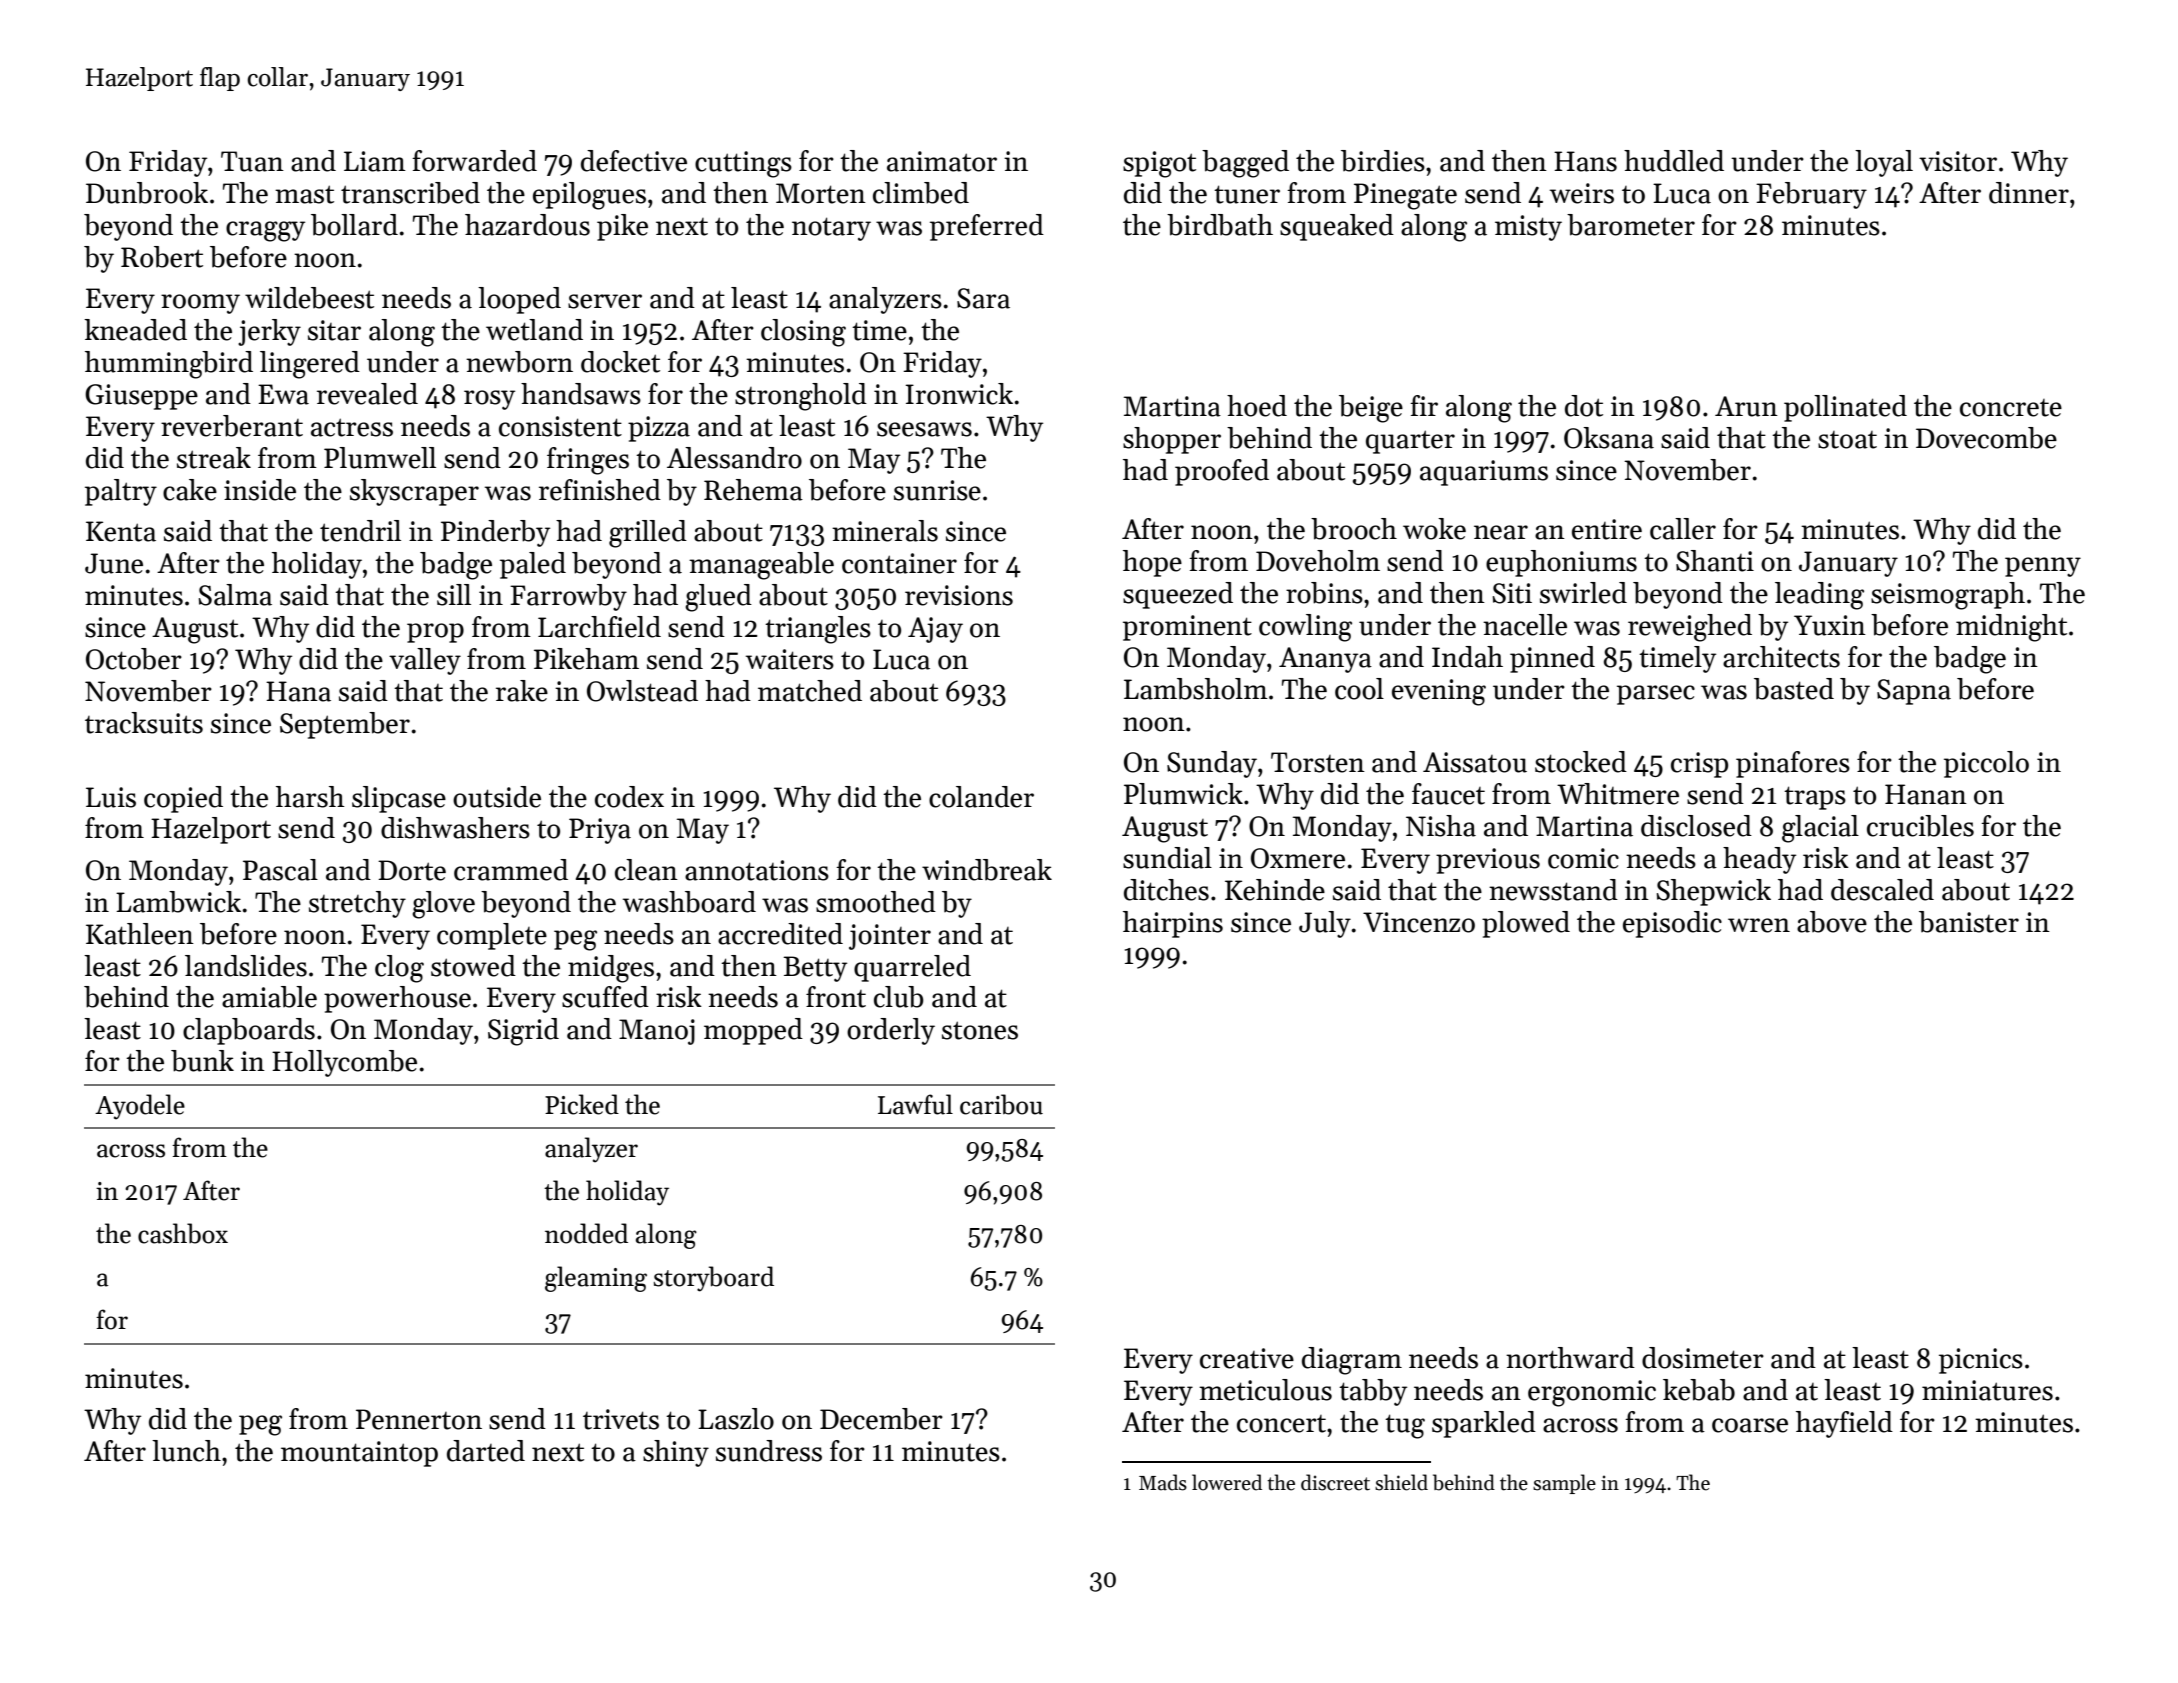 The width and height of the screenshot is (2178, 1683). What do you see at coordinates (1318, 762) in the screenshot?
I see `Torsten` at bounding box center [1318, 762].
